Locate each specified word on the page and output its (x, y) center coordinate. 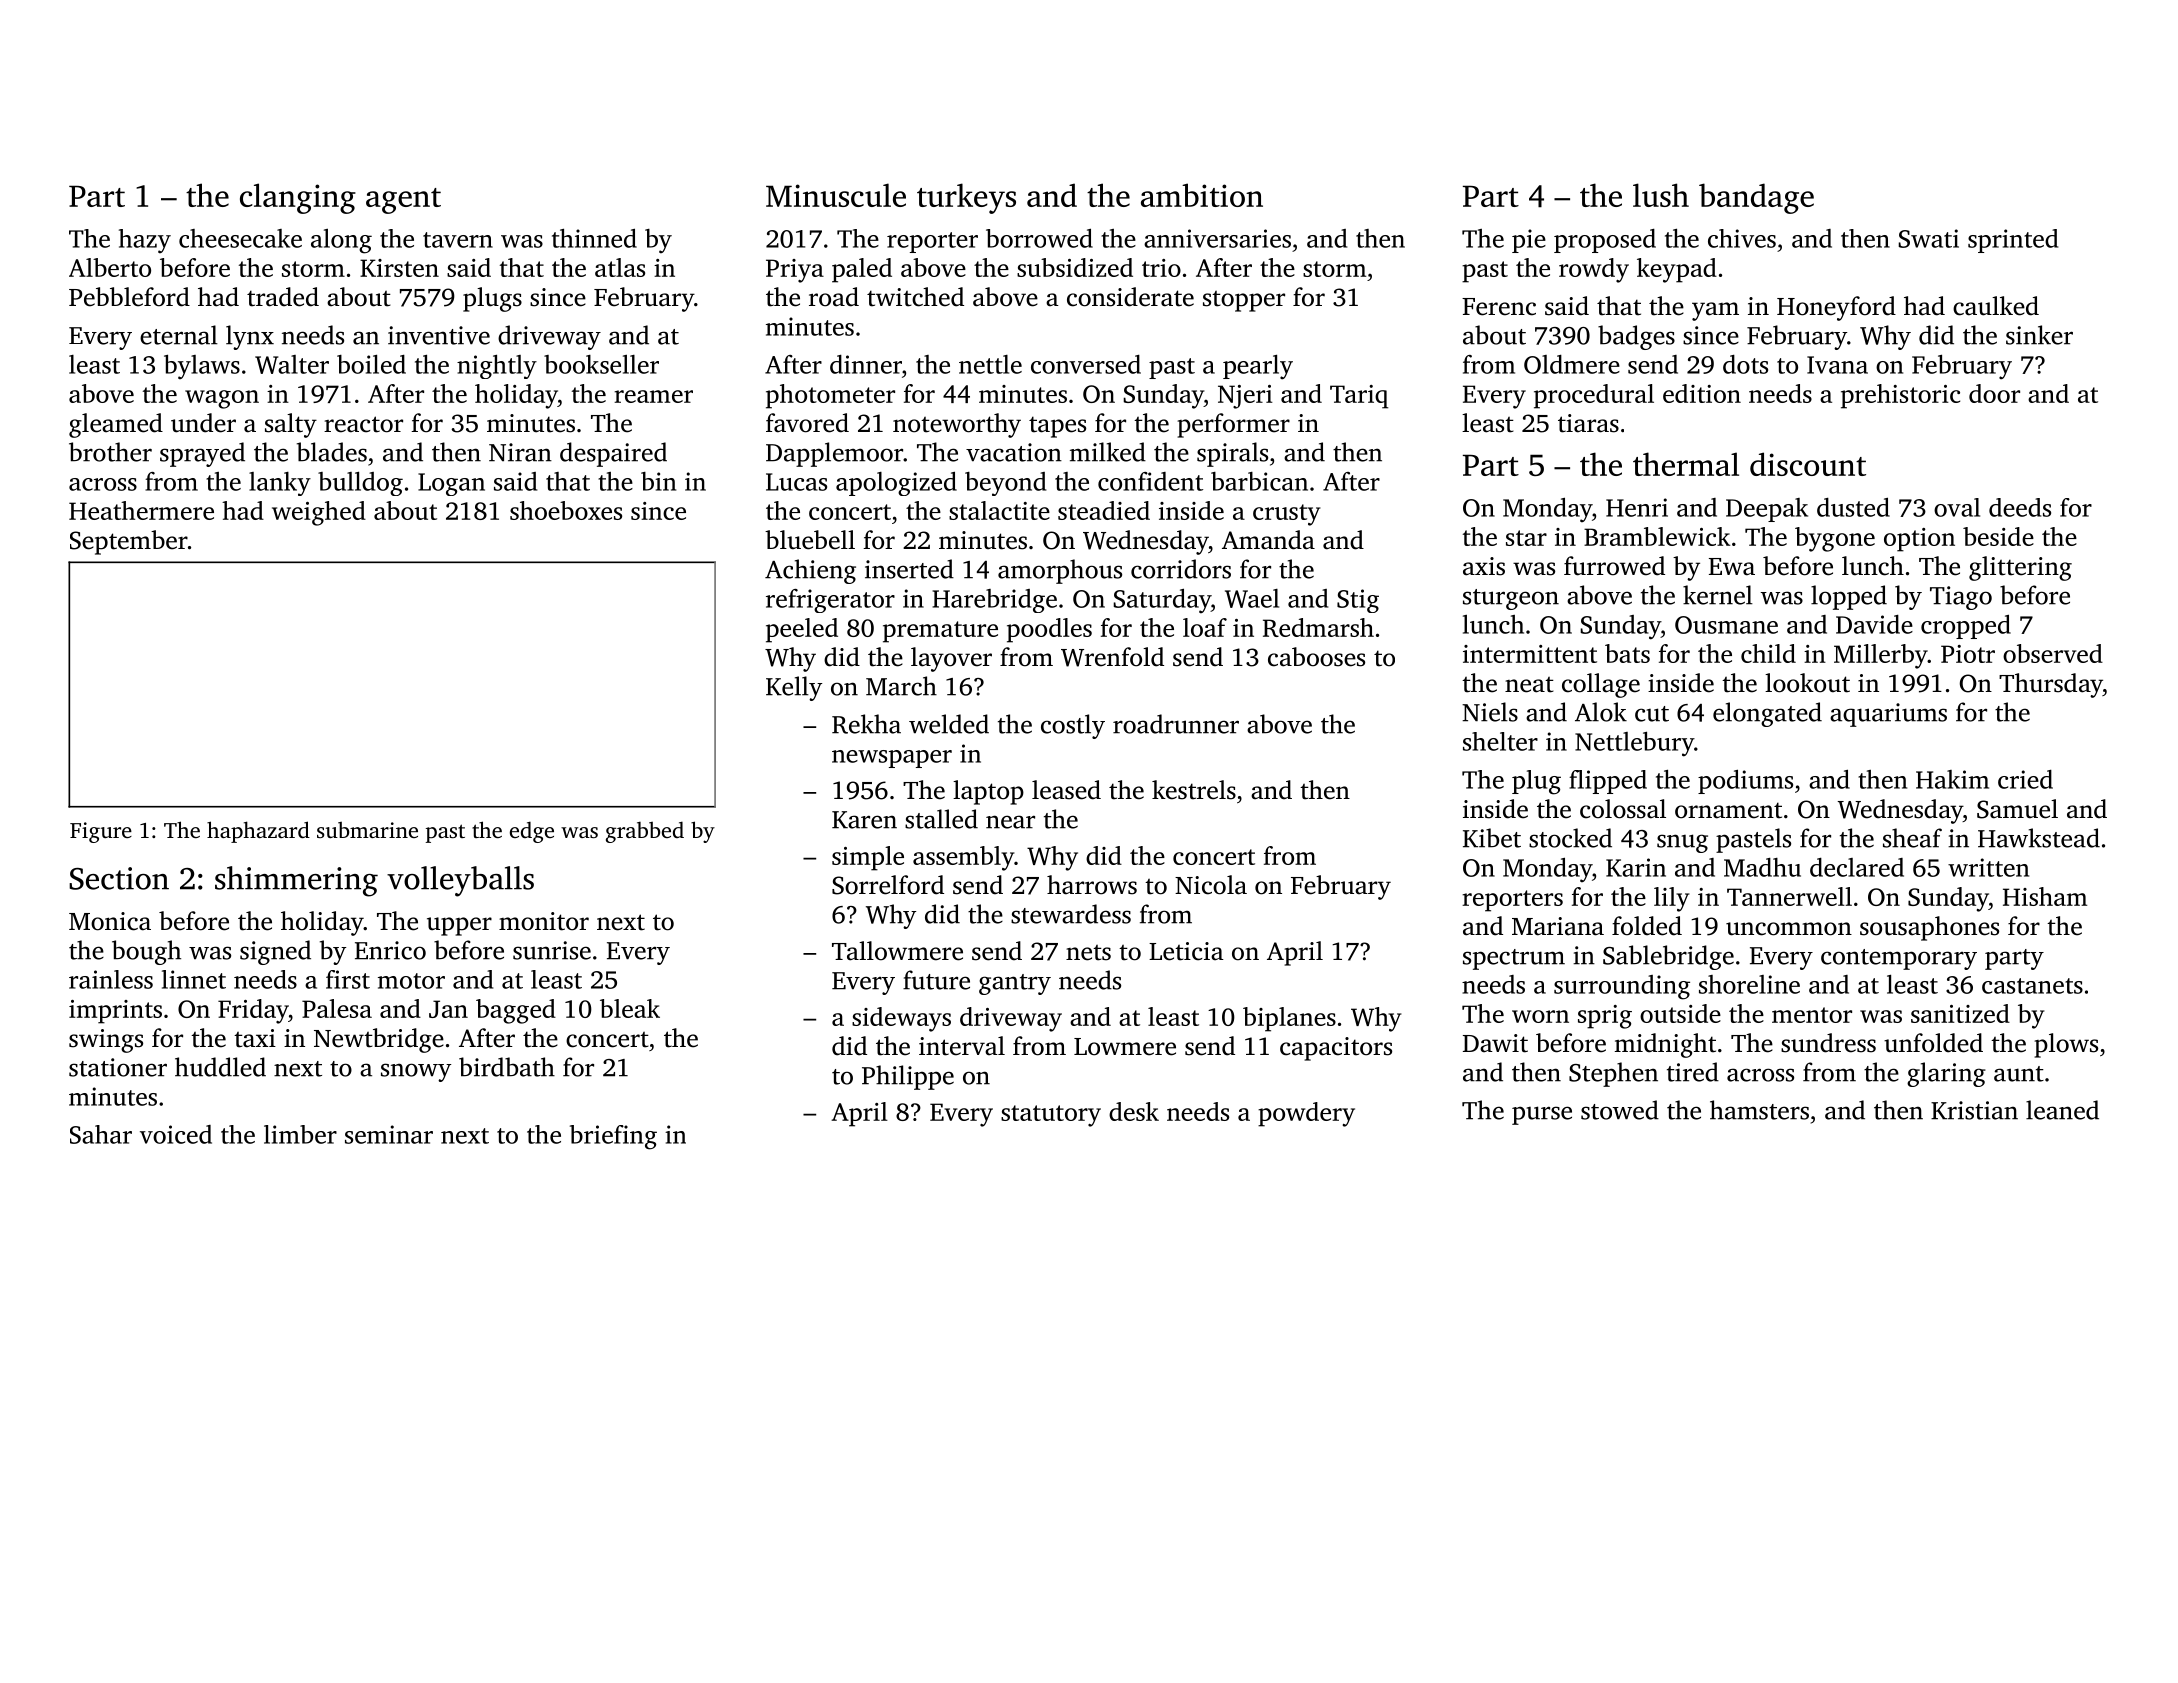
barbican (1259, 481)
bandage (1756, 198)
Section (119, 878)
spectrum (1514, 959)
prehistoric (1900, 396)
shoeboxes (566, 510)
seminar (389, 1134)
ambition (1202, 195)
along (341, 241)
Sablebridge (1668, 957)
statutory (1051, 1116)
